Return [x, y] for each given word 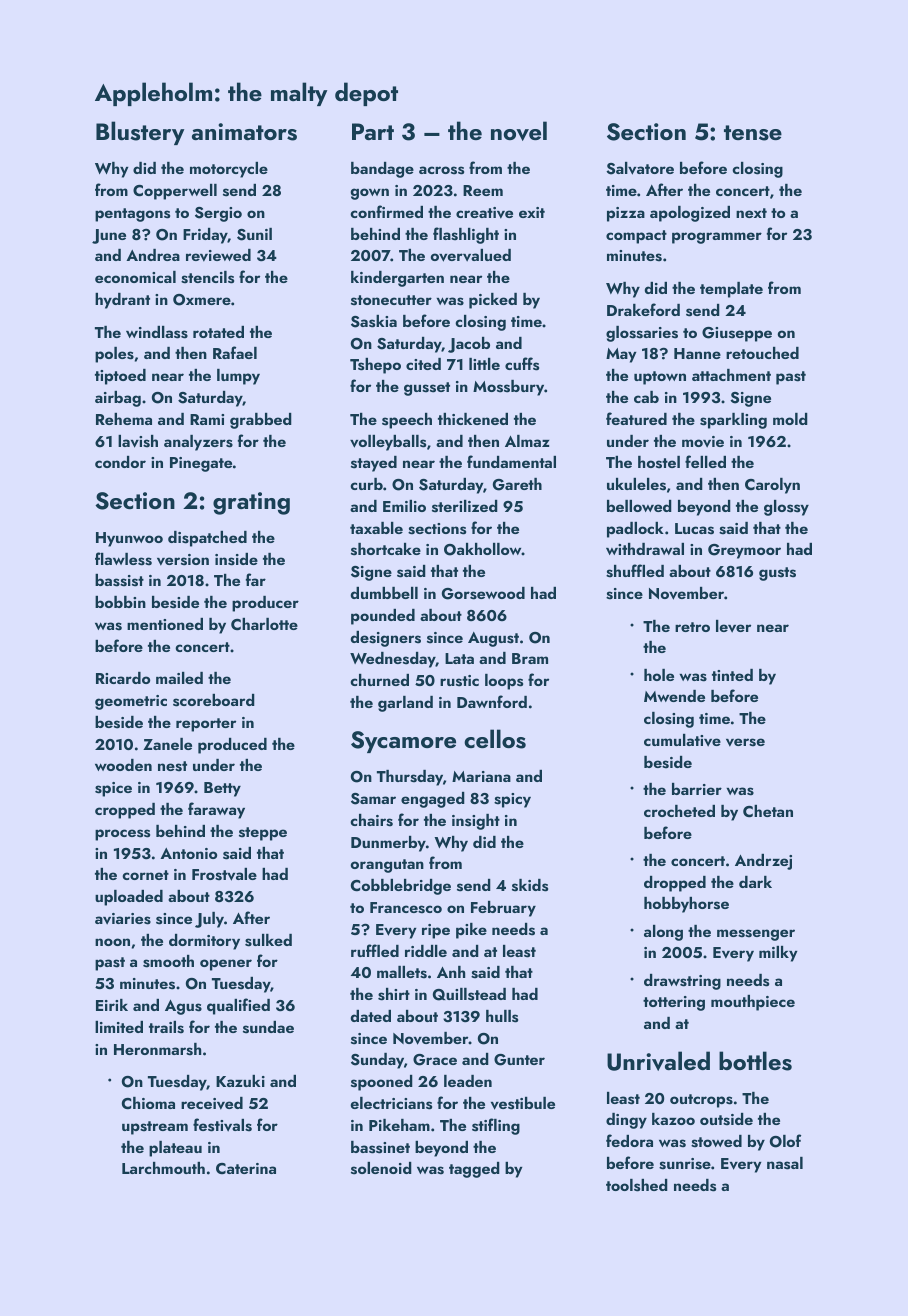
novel [519, 131]
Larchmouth [163, 1168]
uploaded [129, 898]
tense [753, 133]
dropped [675, 884]
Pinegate [201, 464]
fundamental [511, 461]
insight [476, 822]
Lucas [694, 529]
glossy [786, 508]
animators [244, 132]
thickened [473, 419]
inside [236, 559]
